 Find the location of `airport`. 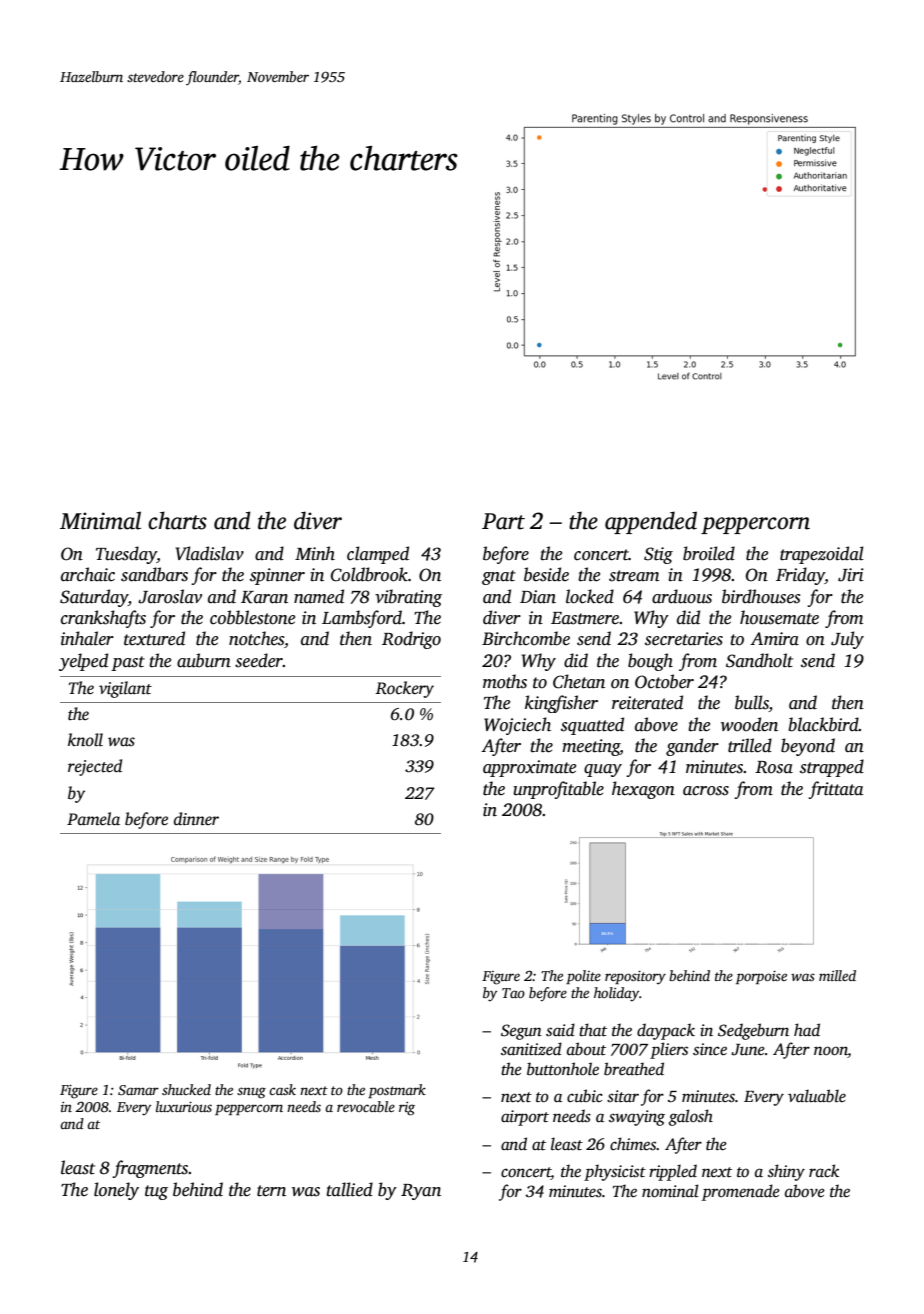

airport is located at coordinates (525, 1118).
